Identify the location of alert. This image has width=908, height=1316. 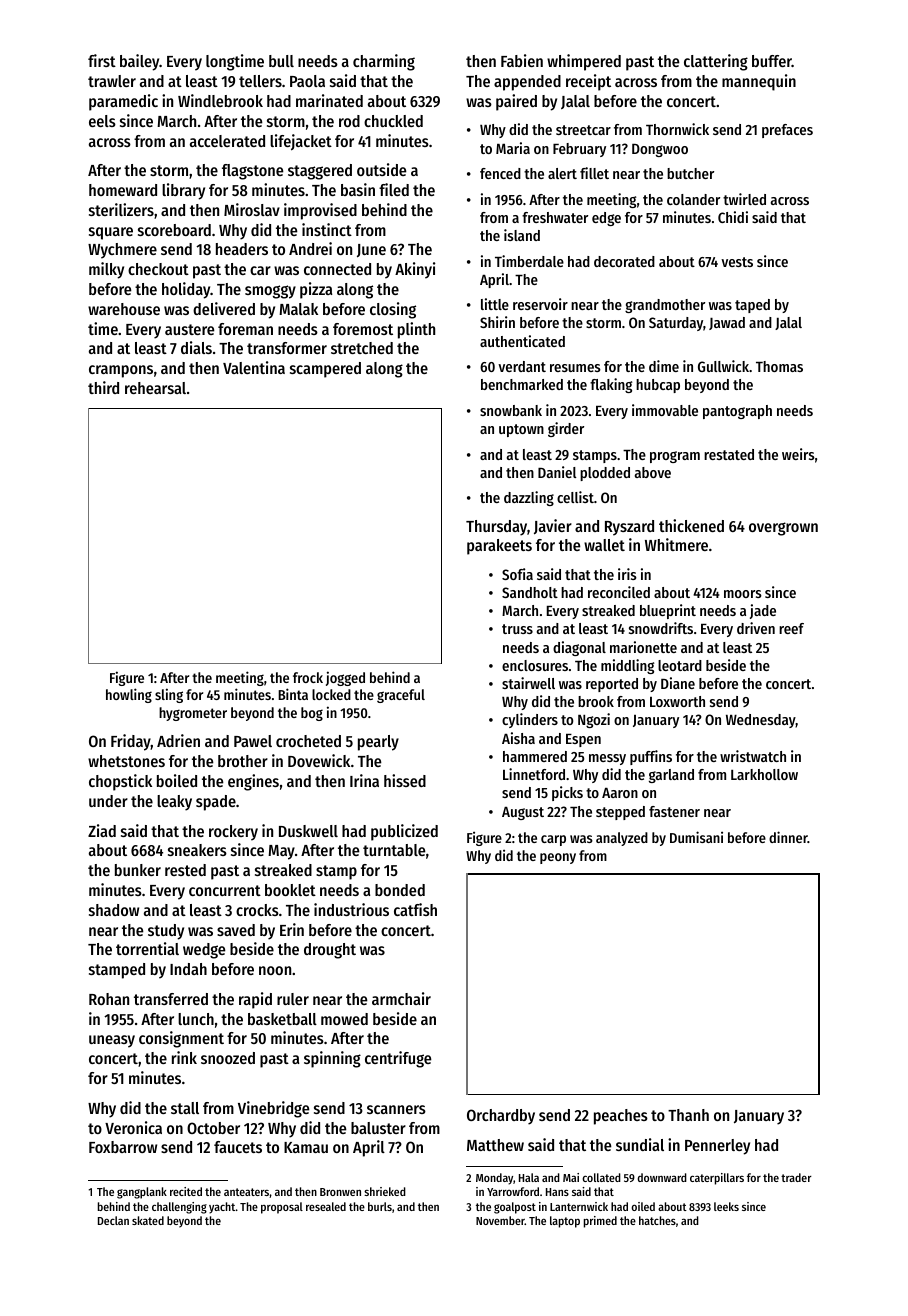
(562, 173).
